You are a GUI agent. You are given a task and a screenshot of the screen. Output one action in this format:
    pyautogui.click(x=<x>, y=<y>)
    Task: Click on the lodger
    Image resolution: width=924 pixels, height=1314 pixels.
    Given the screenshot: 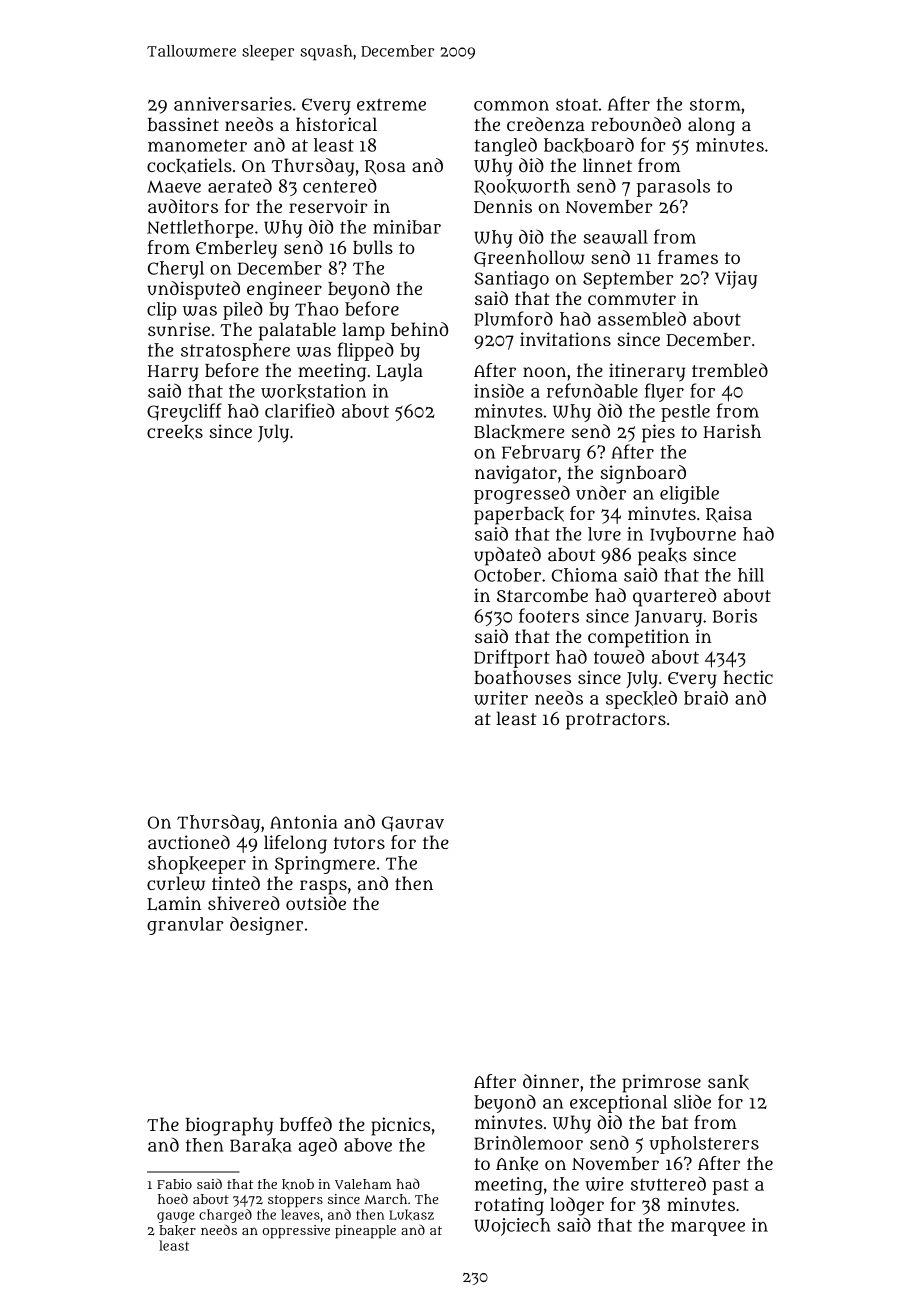 What is the action you would take?
    pyautogui.click(x=577, y=1206)
